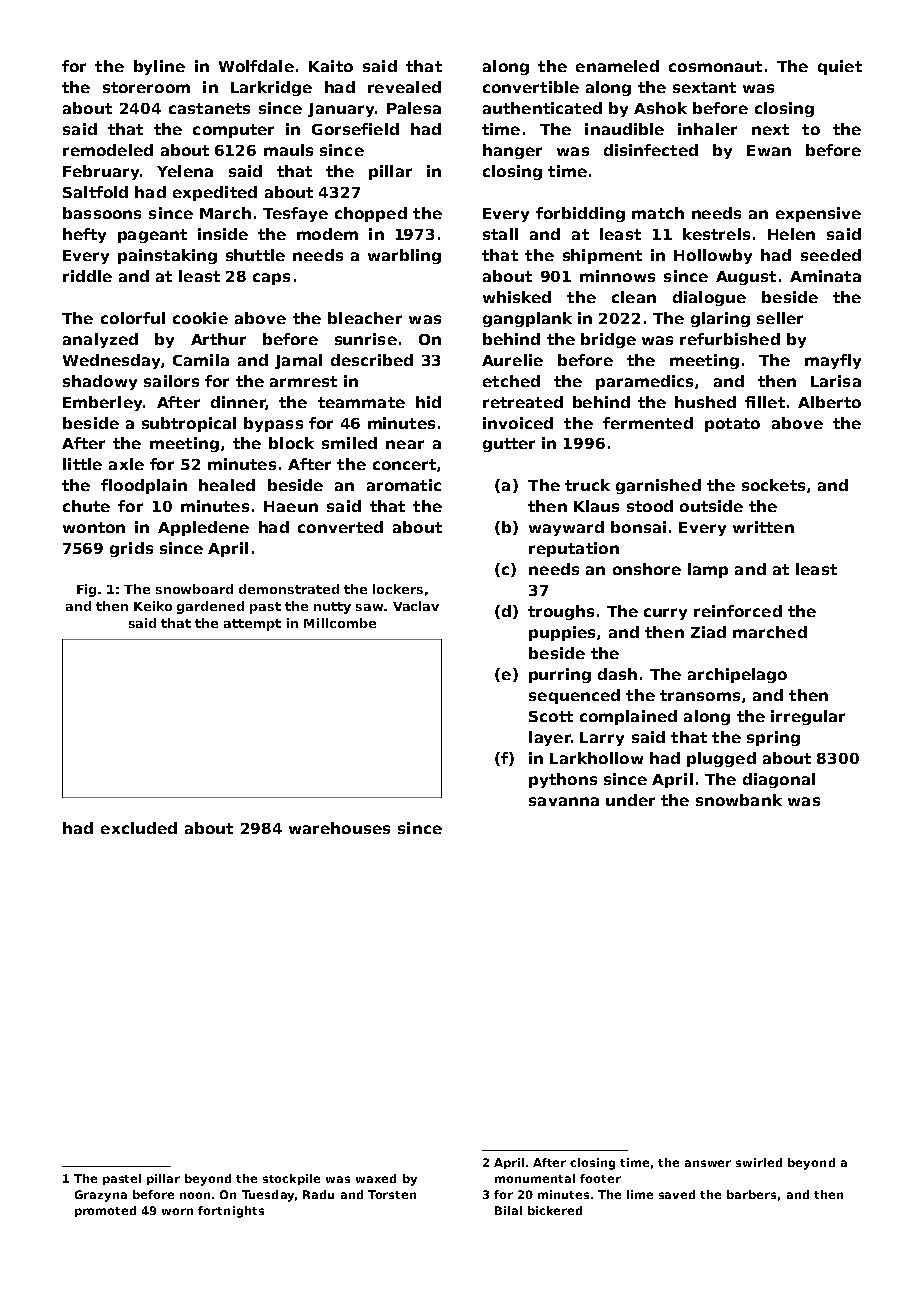 The width and height of the page is (924, 1314). Describe the element at coordinates (739, 800) in the page. I see `snowbank` at that location.
